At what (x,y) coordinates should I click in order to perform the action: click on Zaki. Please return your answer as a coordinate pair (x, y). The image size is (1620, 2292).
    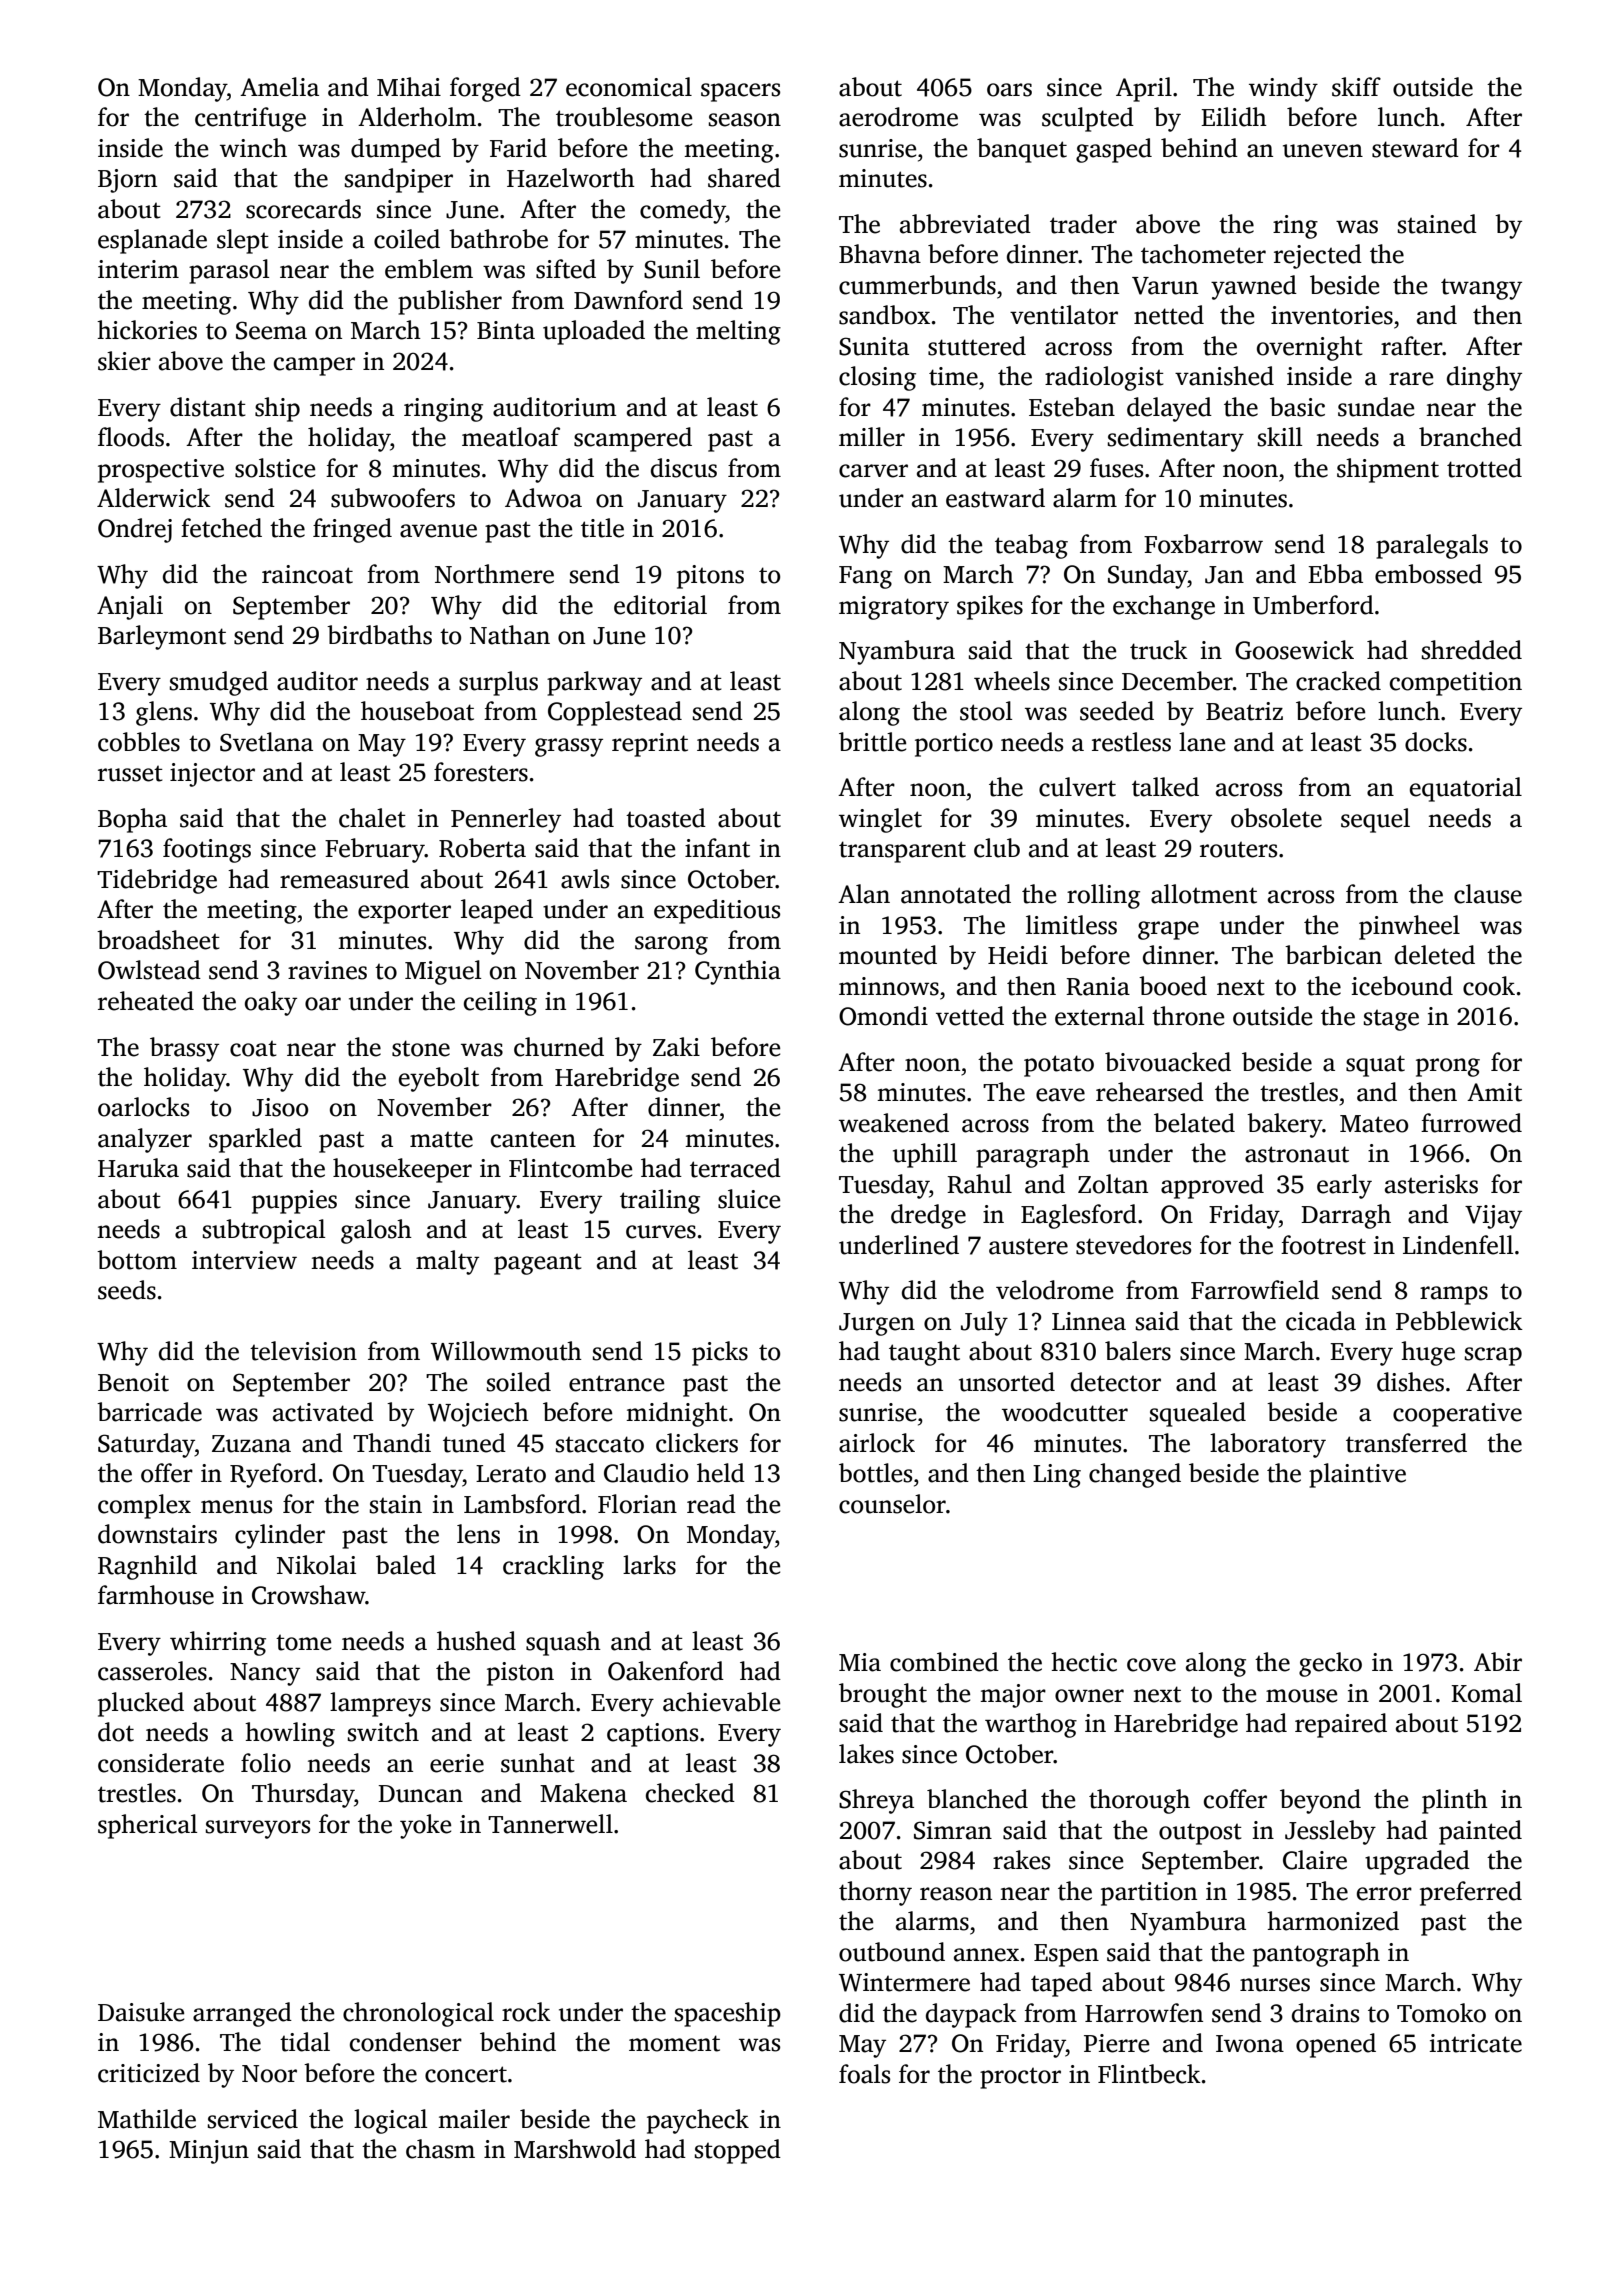
    Looking at the image, I should click on (676, 1047).
